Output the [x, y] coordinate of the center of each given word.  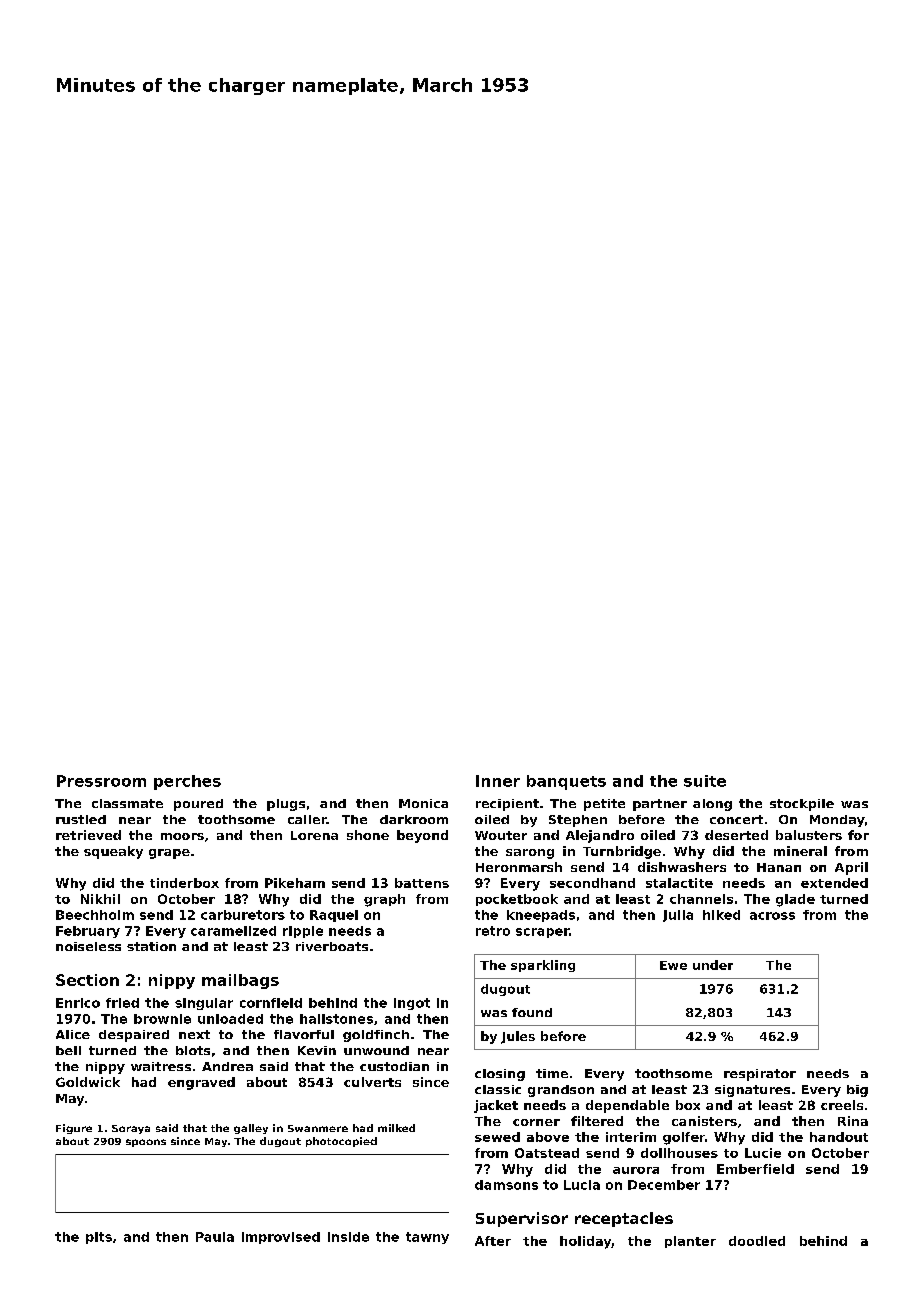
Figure [74, 1129]
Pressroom [101, 781]
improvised [281, 1238]
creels [842, 1105]
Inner [498, 781]
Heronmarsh [519, 867]
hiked [721, 915]
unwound [376, 1050]
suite [705, 781]
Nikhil [100, 899]
